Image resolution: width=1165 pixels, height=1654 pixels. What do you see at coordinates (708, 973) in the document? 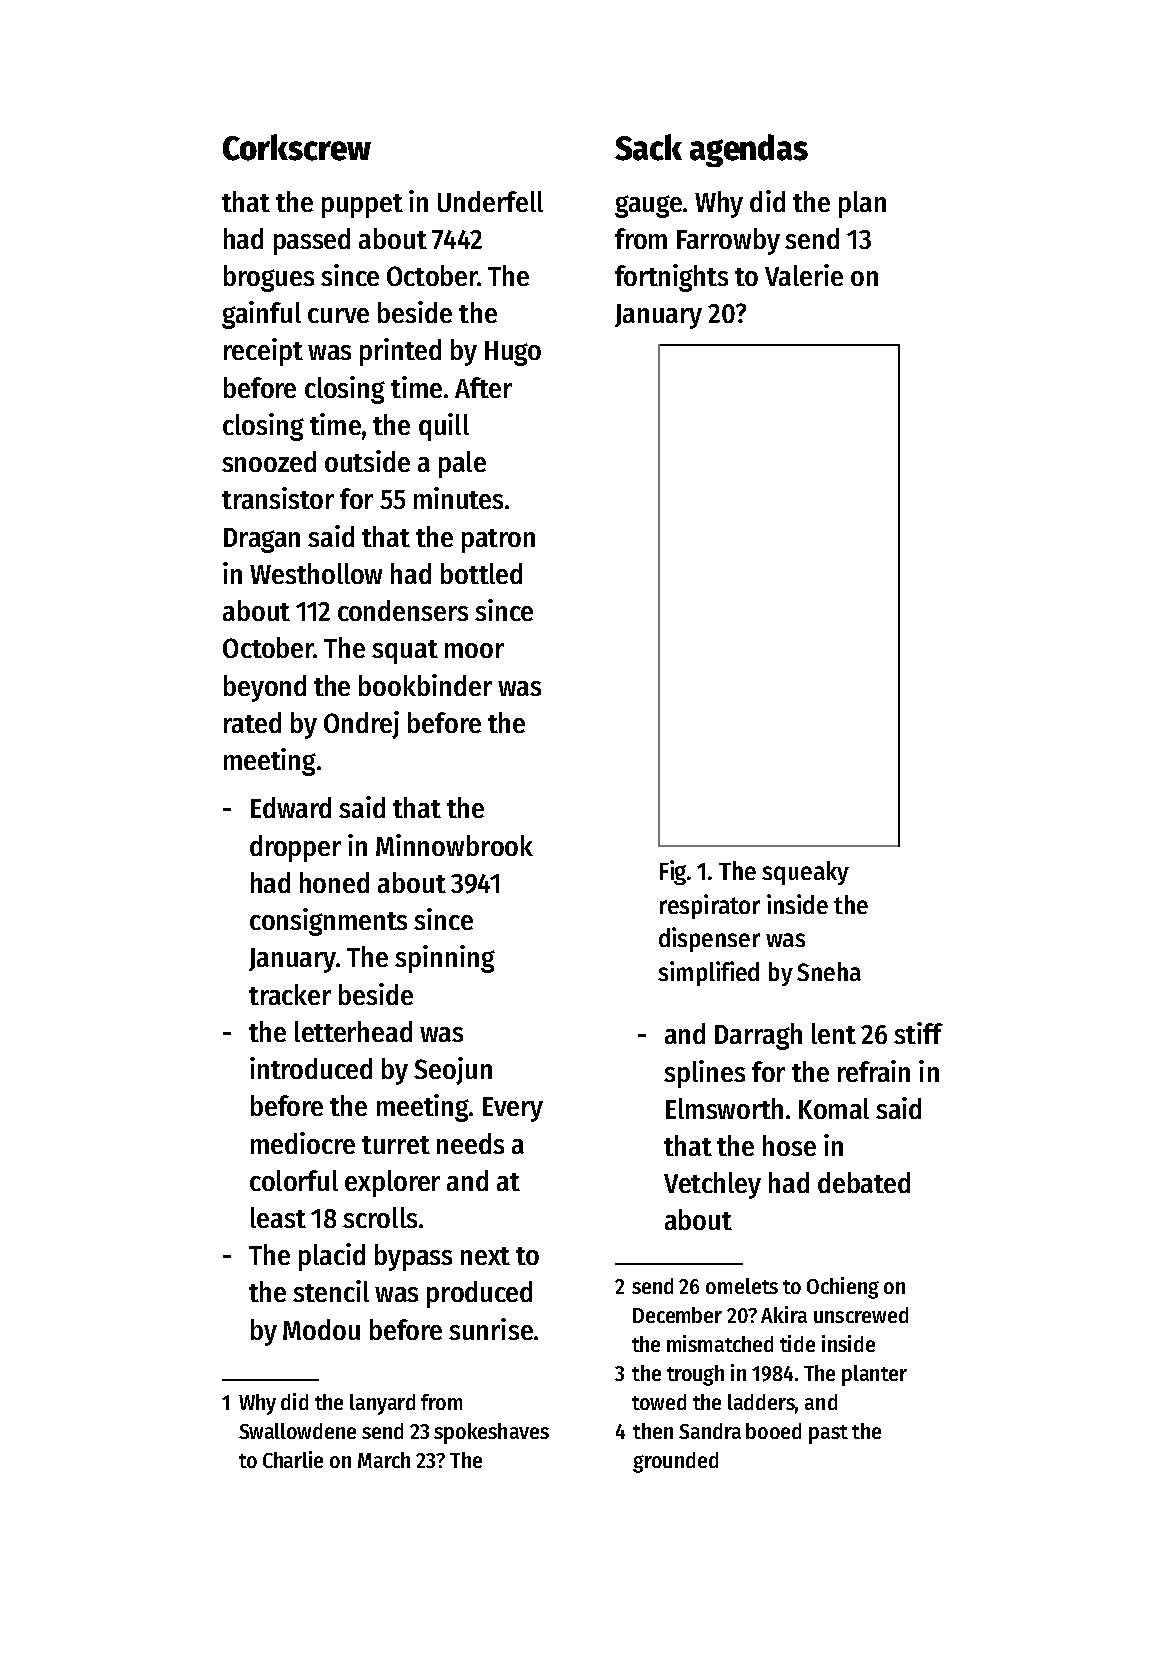
I see `simplified` at bounding box center [708, 973].
